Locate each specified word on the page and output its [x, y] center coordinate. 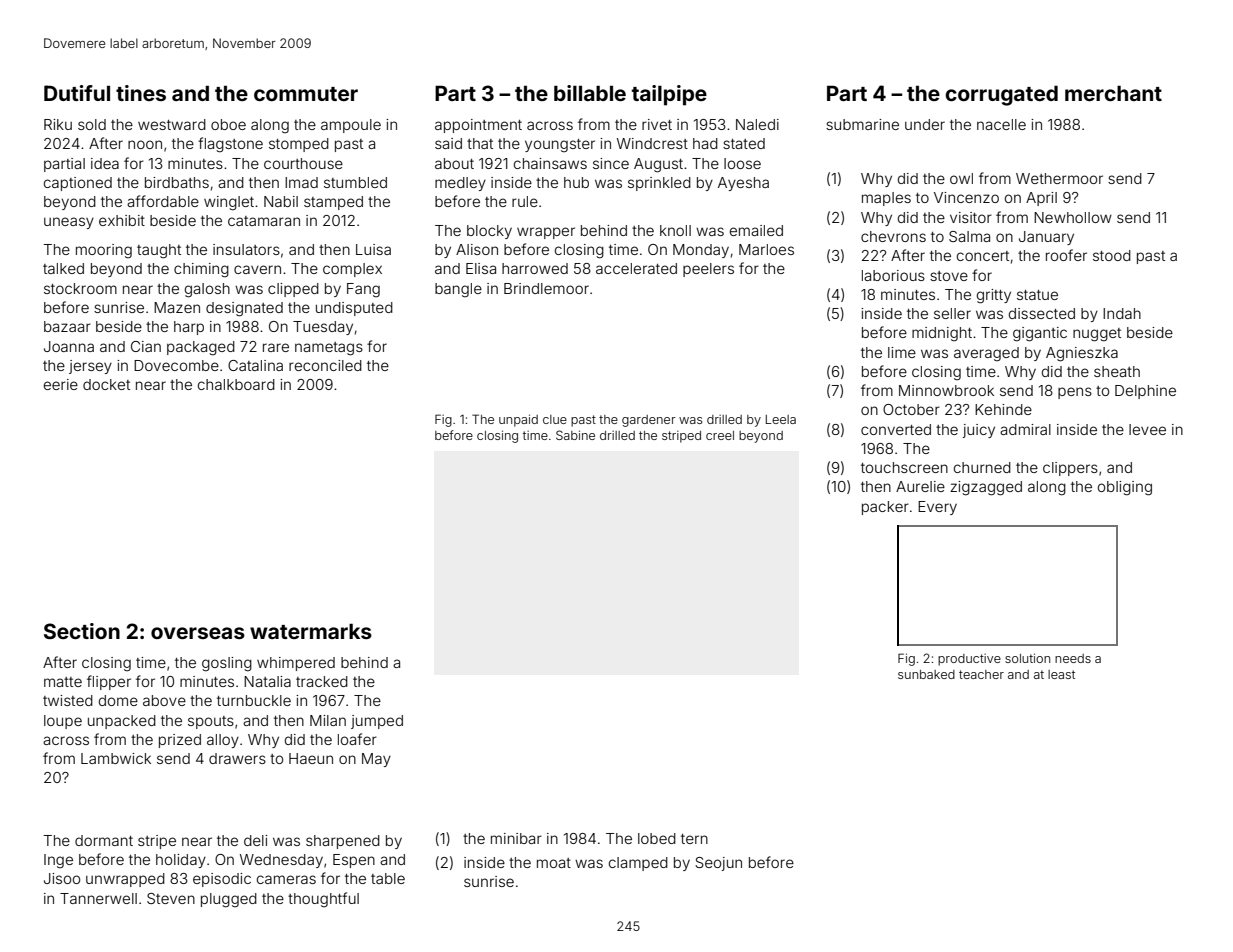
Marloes [766, 249]
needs [1073, 658]
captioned [78, 184]
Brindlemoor [546, 288]
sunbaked [926, 674]
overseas [198, 633]
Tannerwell [98, 898]
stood [1112, 255]
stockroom [80, 288]
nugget [1097, 335]
